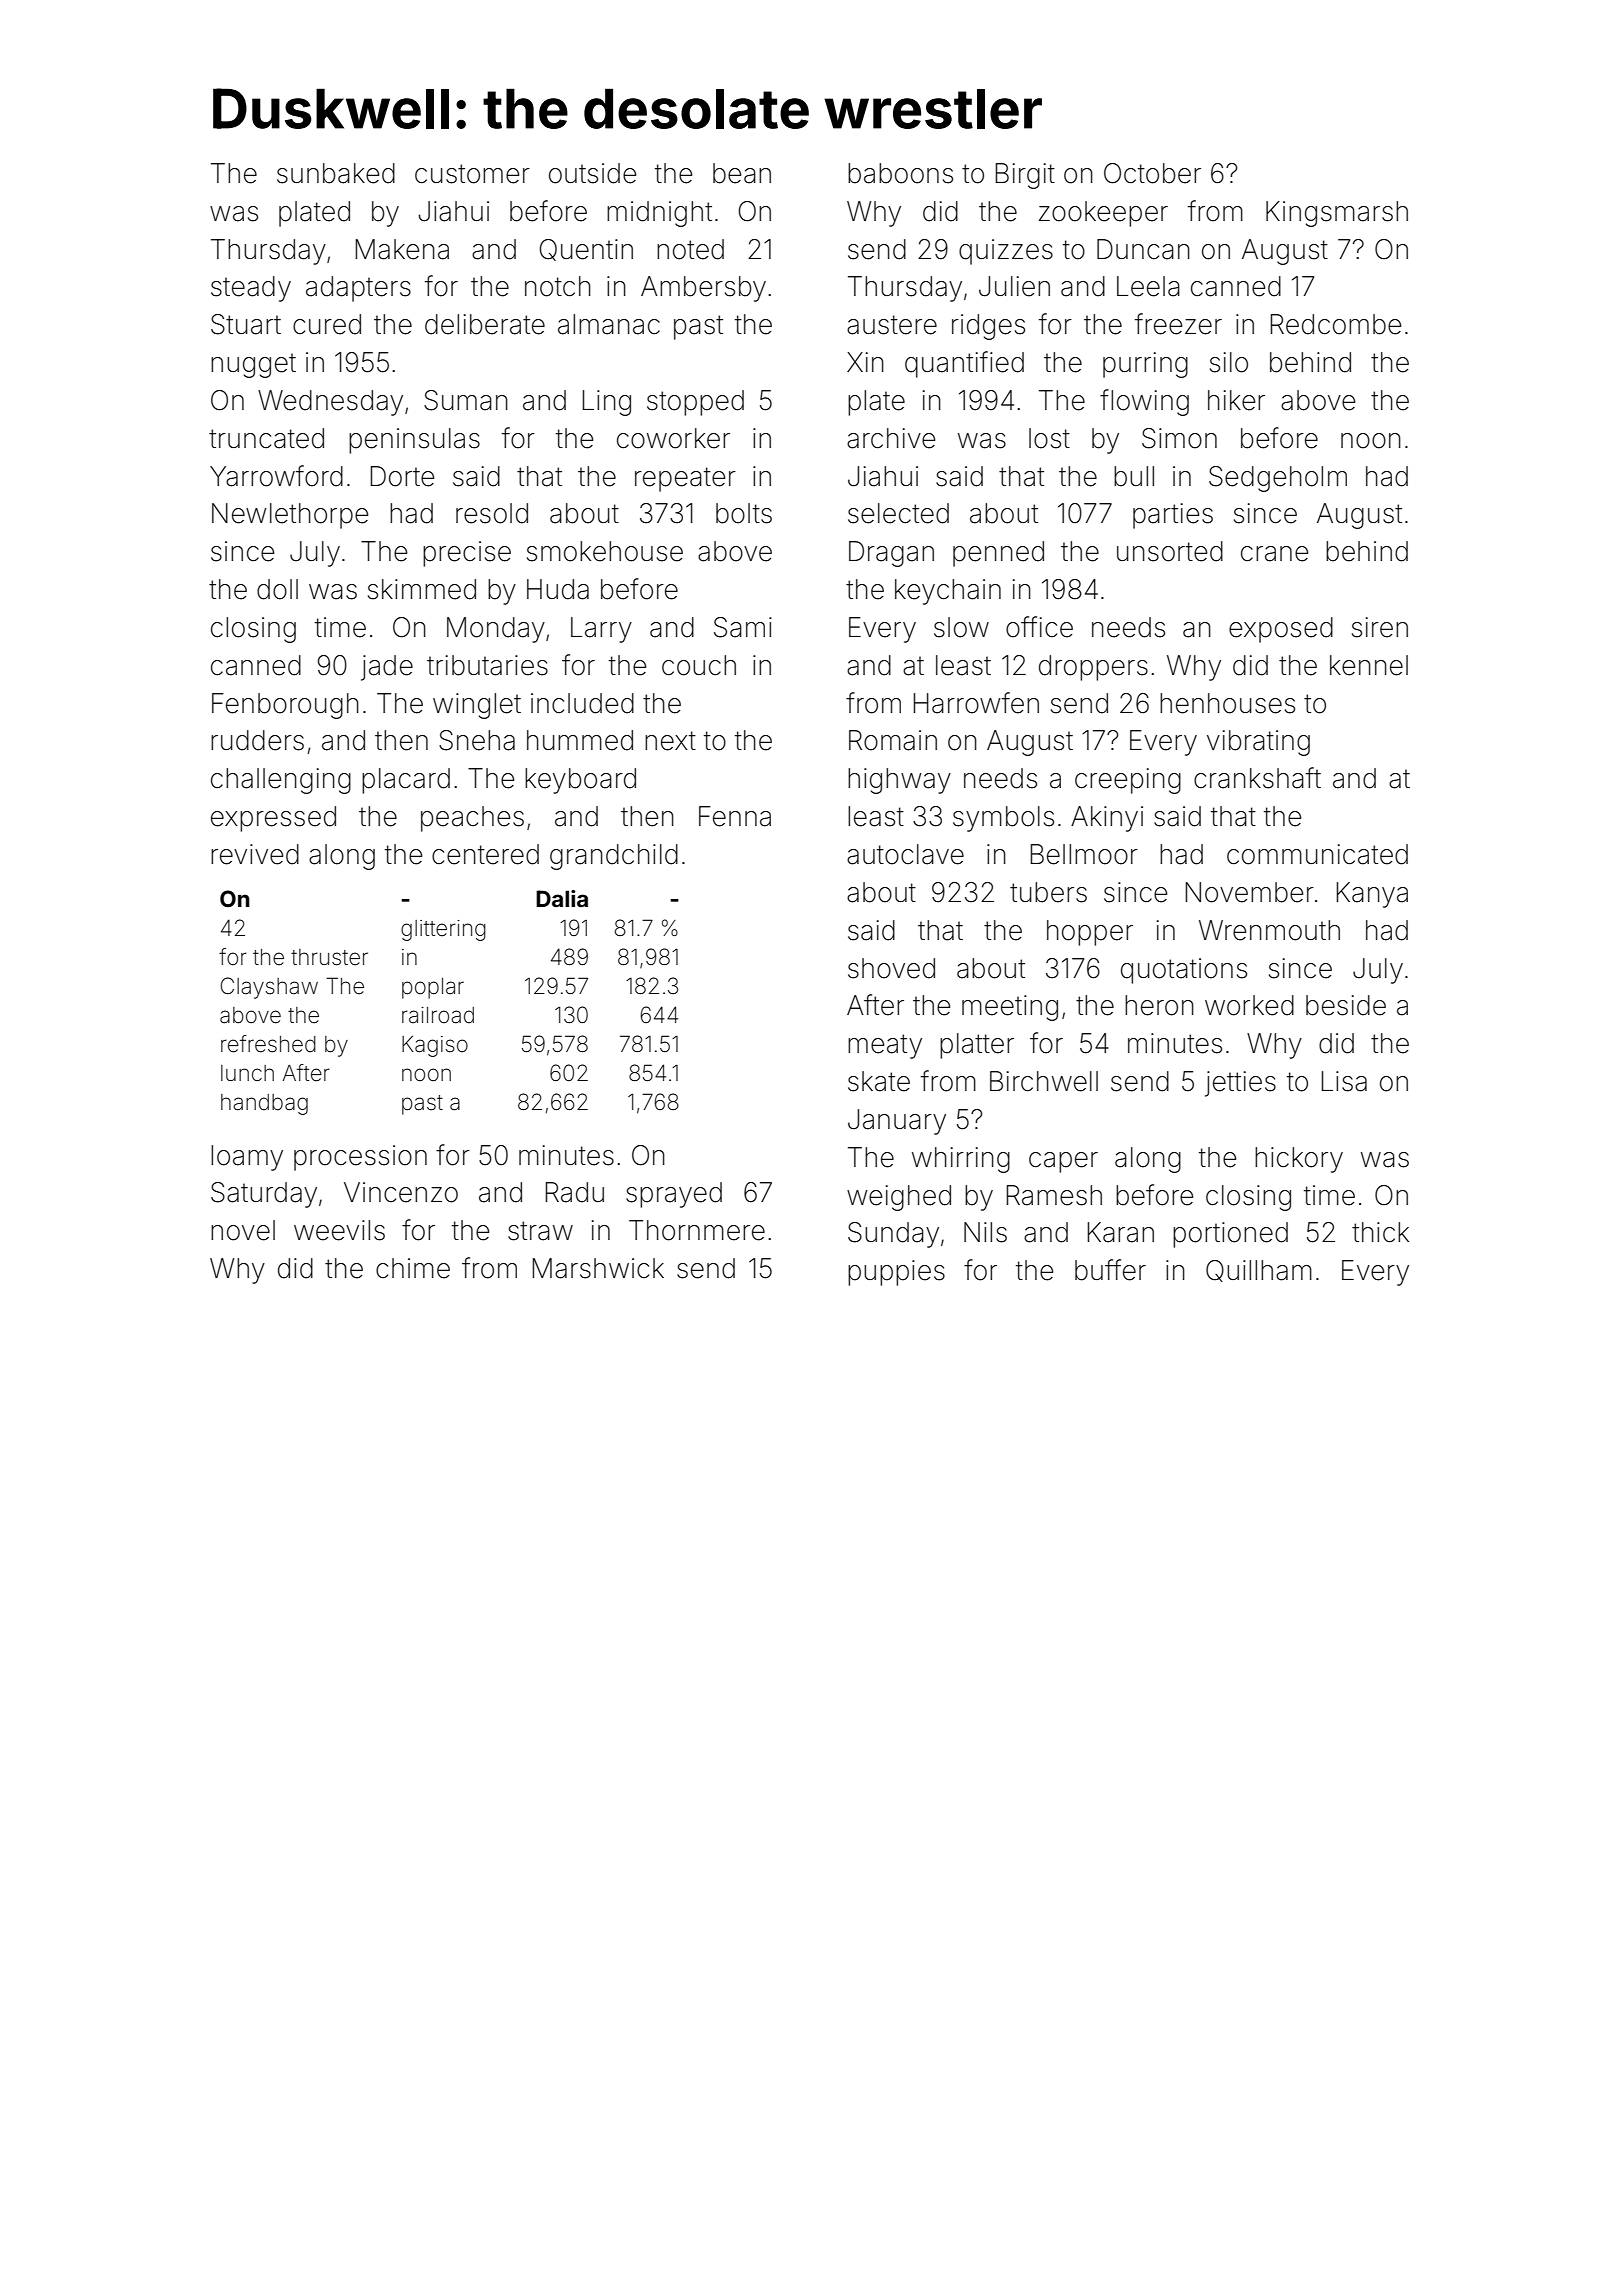 The height and width of the screenshot is (2292, 1620). I want to click on caper, so click(1063, 1162).
